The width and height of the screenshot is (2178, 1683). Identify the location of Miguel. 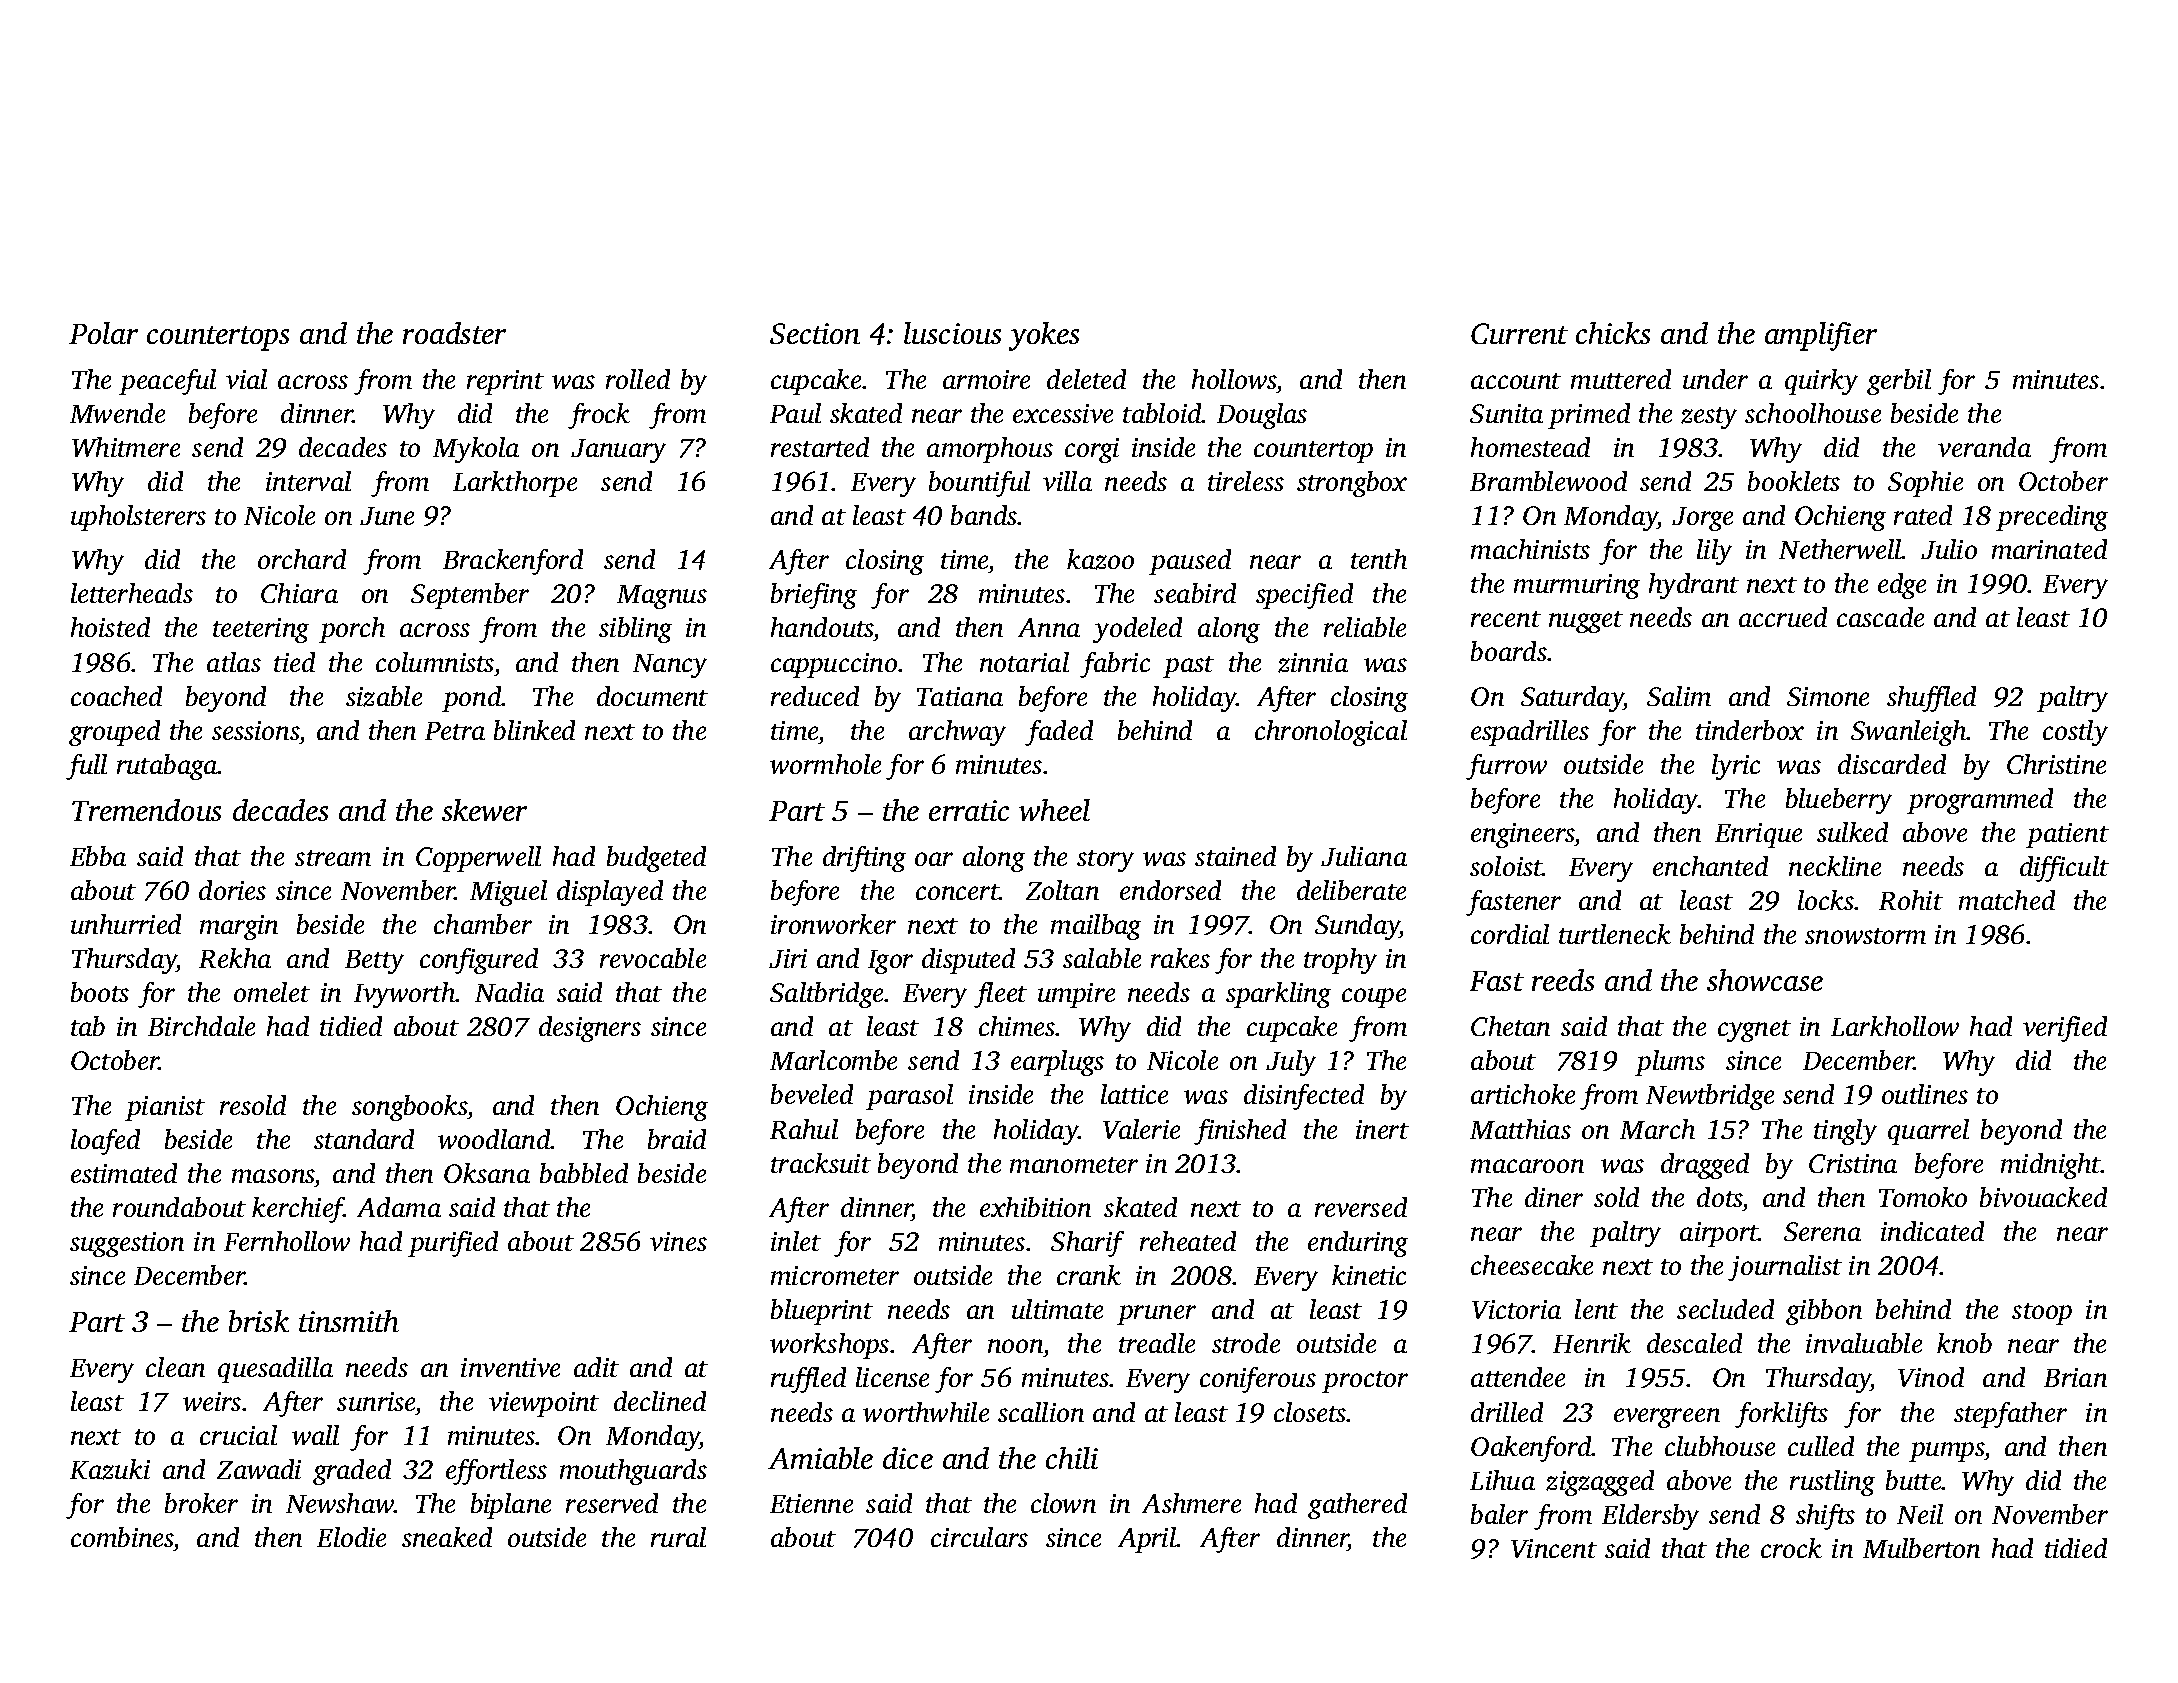
(508, 893).
